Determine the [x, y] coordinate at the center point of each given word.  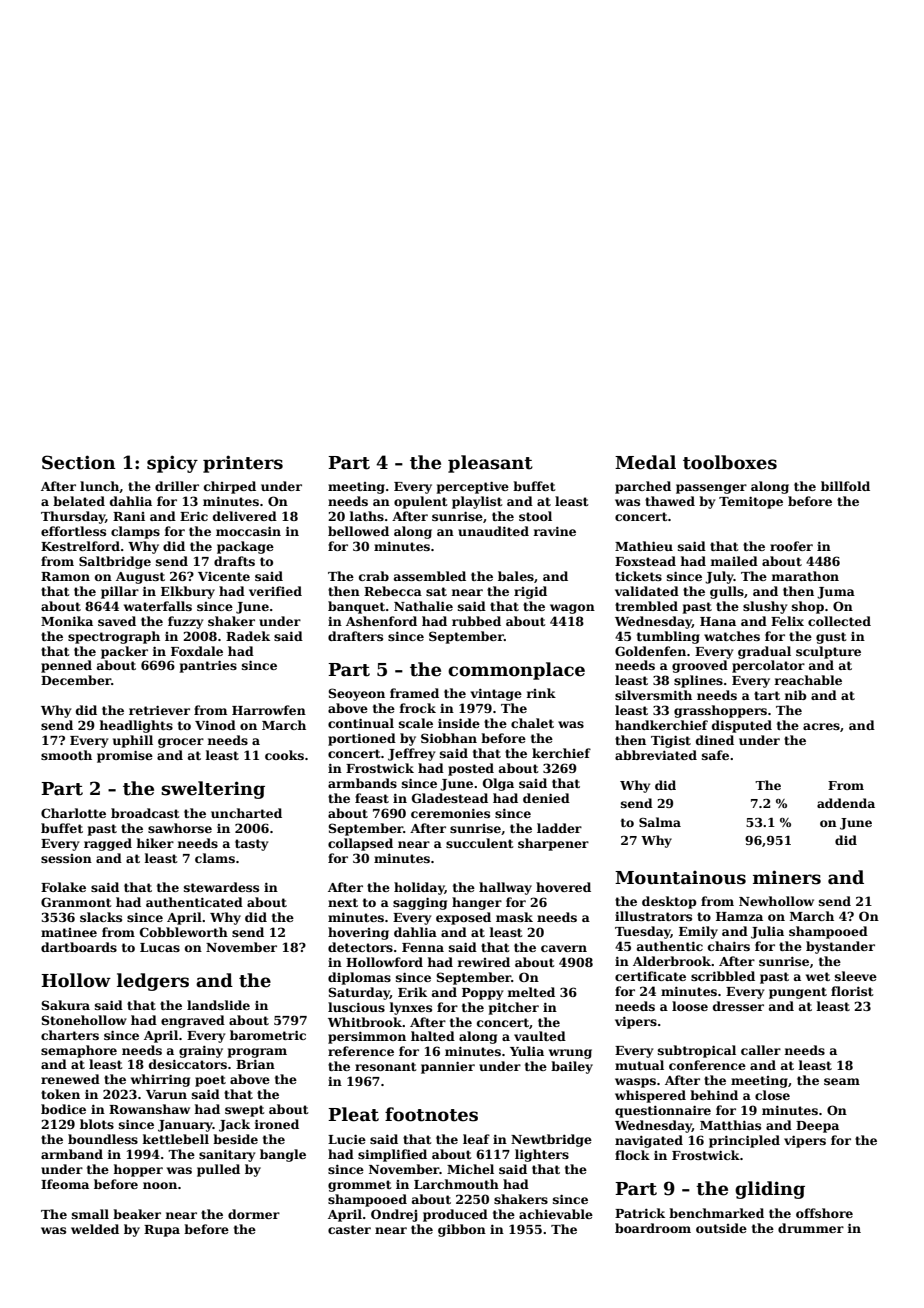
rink [541, 693]
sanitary [227, 1155]
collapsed [360, 844]
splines [698, 681]
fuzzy [185, 622]
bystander [840, 947]
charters [70, 1035]
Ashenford [381, 621]
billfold [845, 486]
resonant [386, 1066]
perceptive [473, 487]
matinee [69, 932]
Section [79, 462]
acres [821, 726]
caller [761, 1050]
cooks [284, 755]
